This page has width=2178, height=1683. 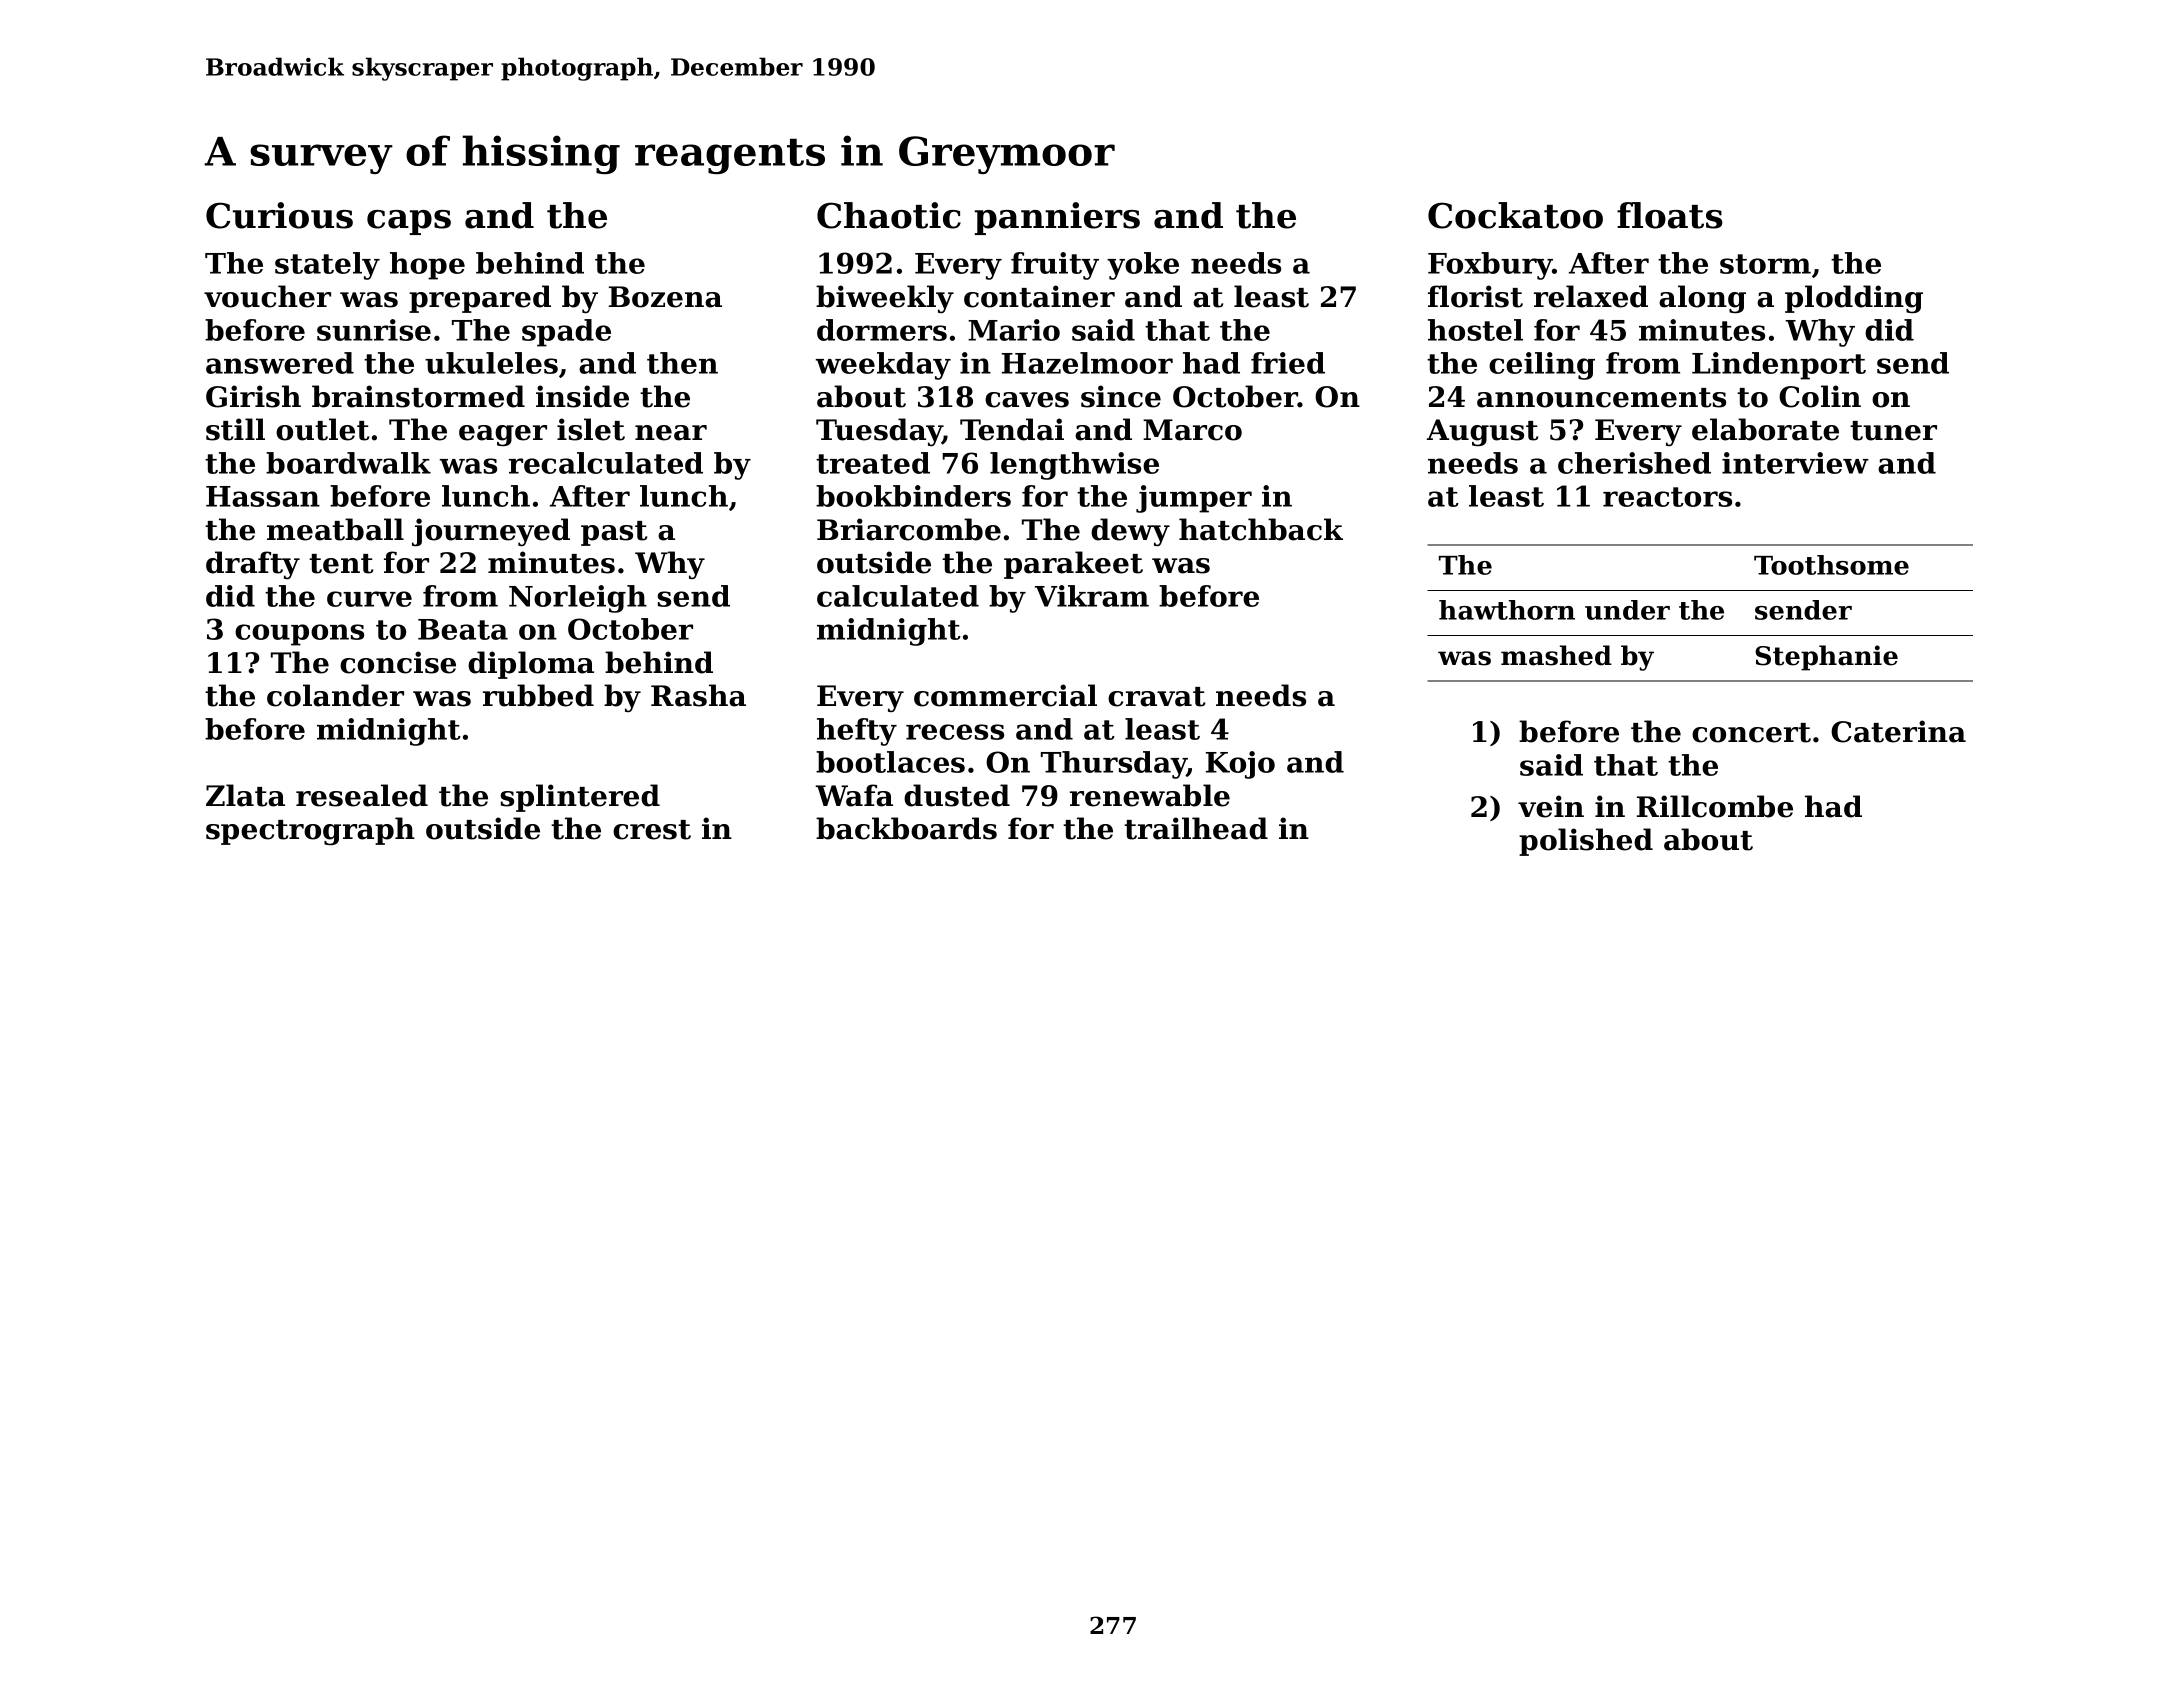 What do you see at coordinates (665, 297) in the page?
I see `Bozena` at bounding box center [665, 297].
